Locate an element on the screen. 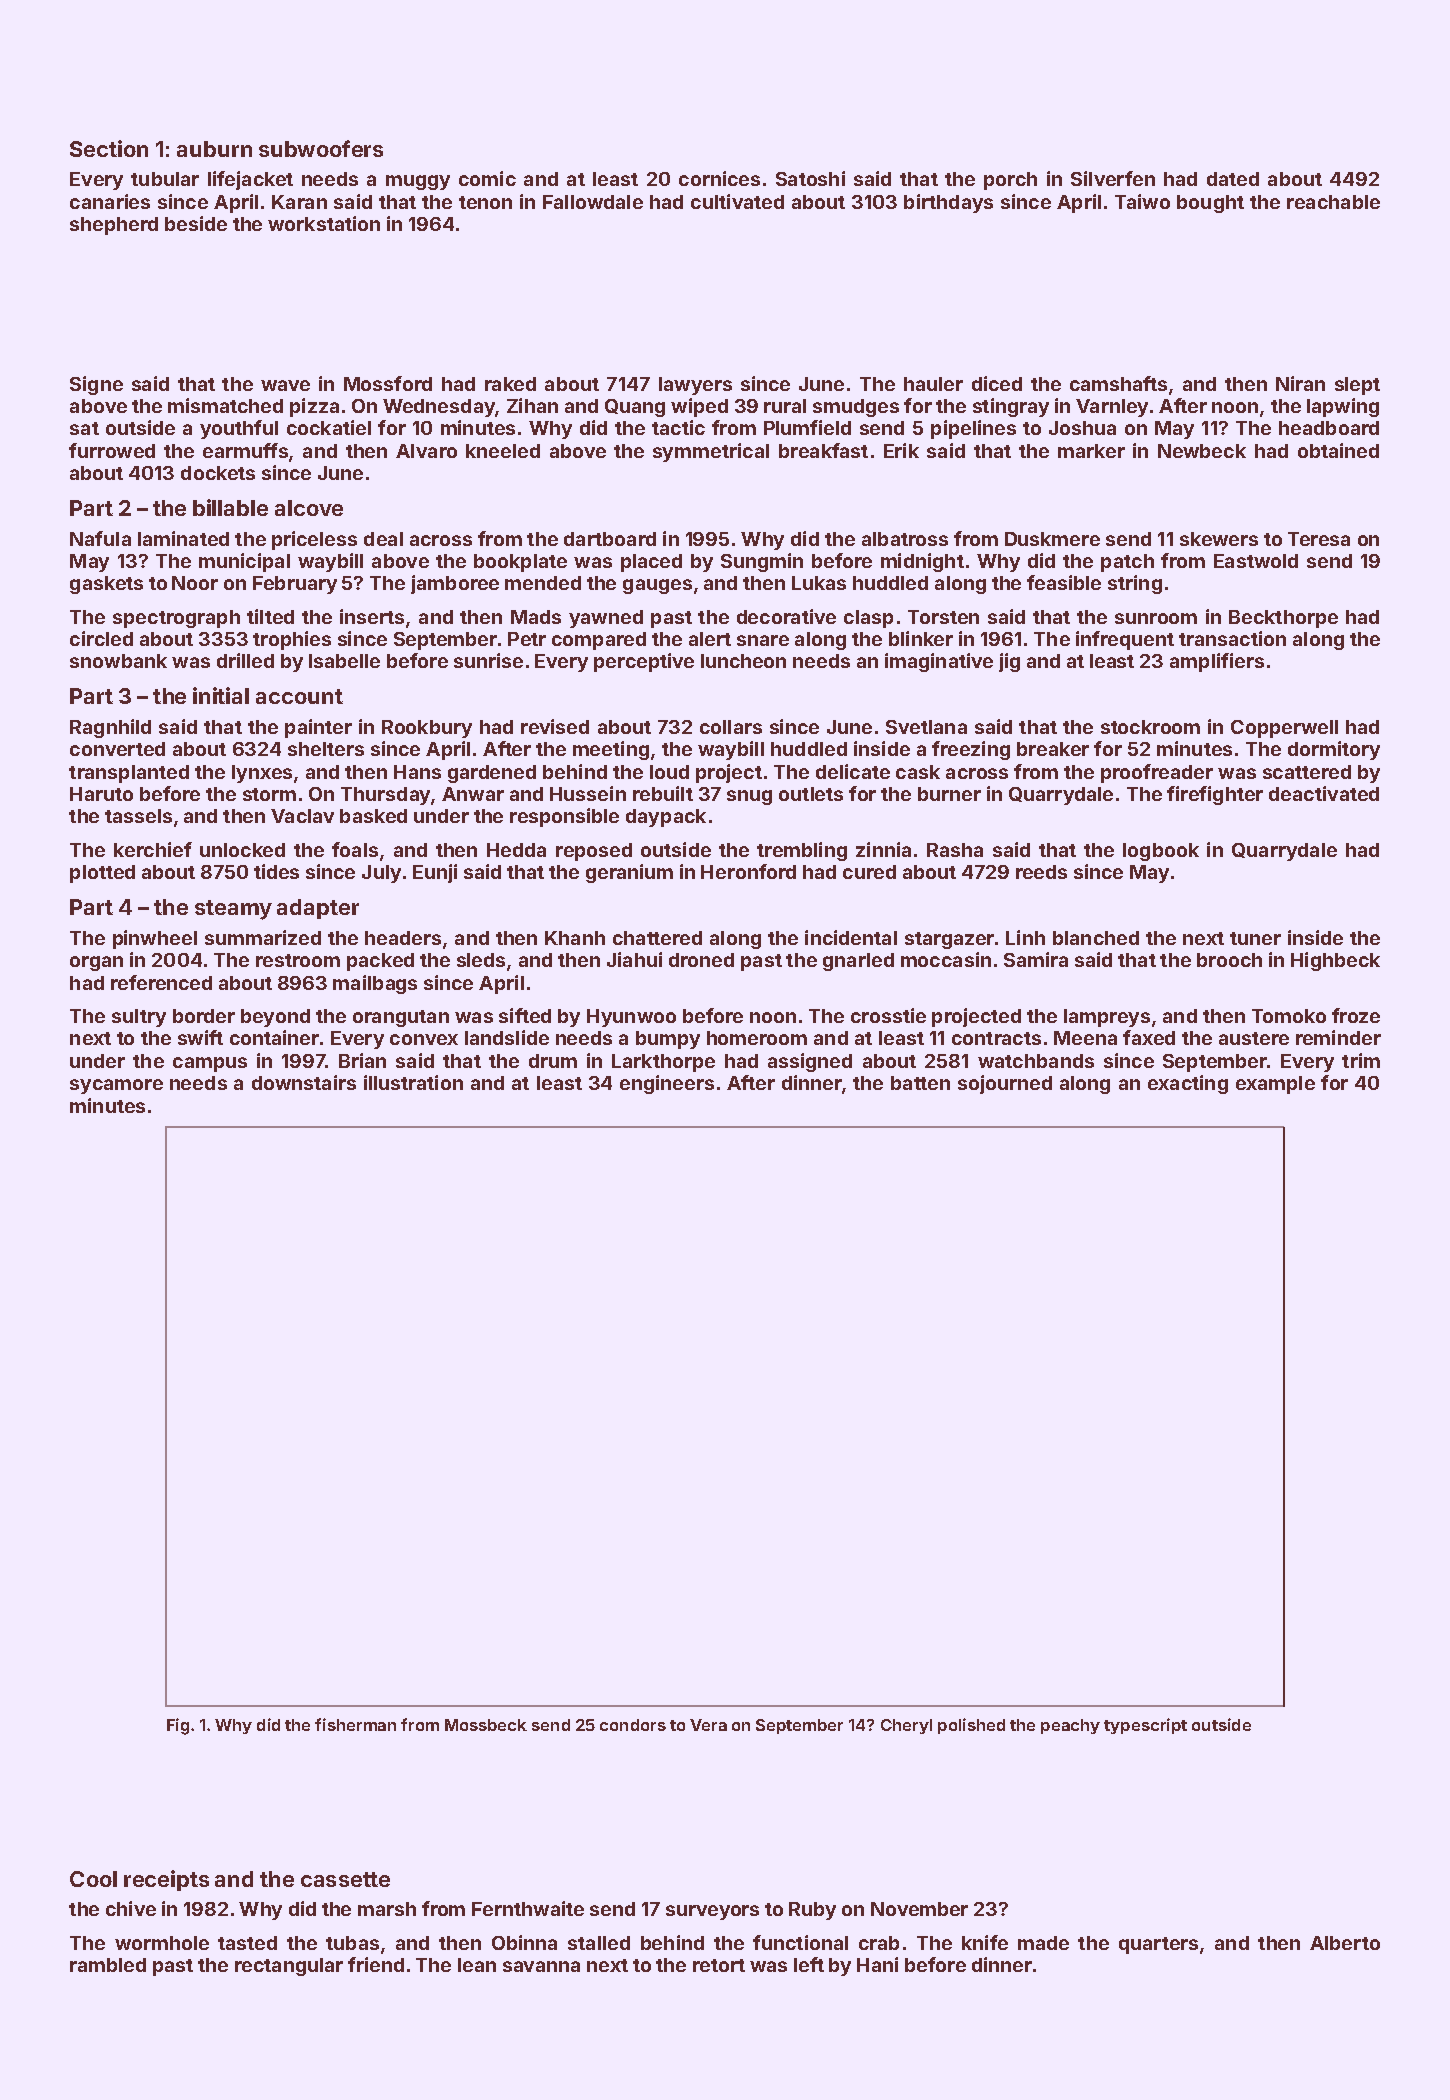  unlocked is located at coordinates (242, 850).
